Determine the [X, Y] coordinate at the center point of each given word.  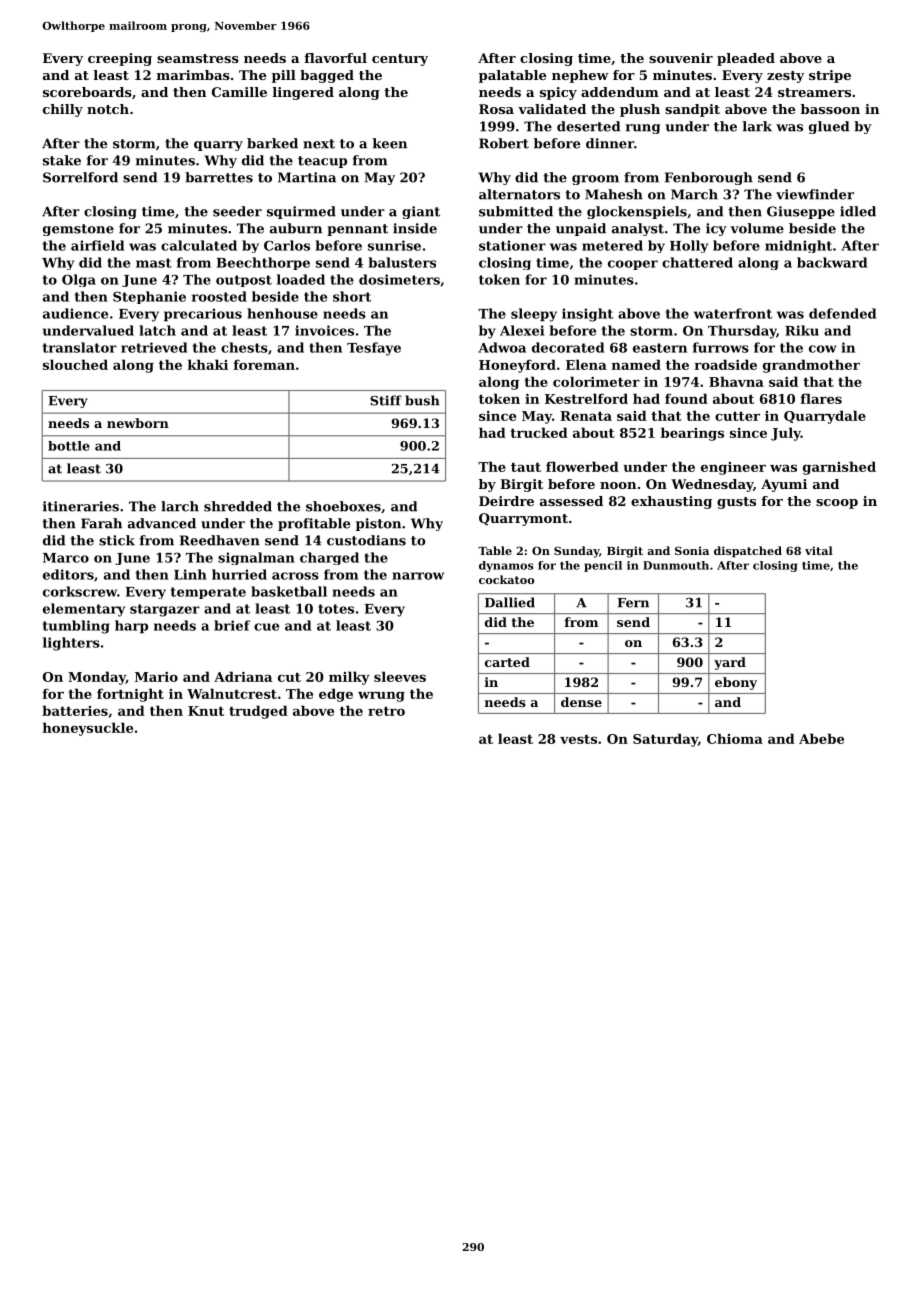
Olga [79, 280]
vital [819, 550]
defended [842, 313]
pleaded [746, 59]
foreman [264, 364]
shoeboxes [343, 506]
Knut [206, 711]
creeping [120, 59]
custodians [366, 540]
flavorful [335, 58]
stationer [512, 245]
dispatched [748, 552]
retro [386, 711]
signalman [256, 558]
